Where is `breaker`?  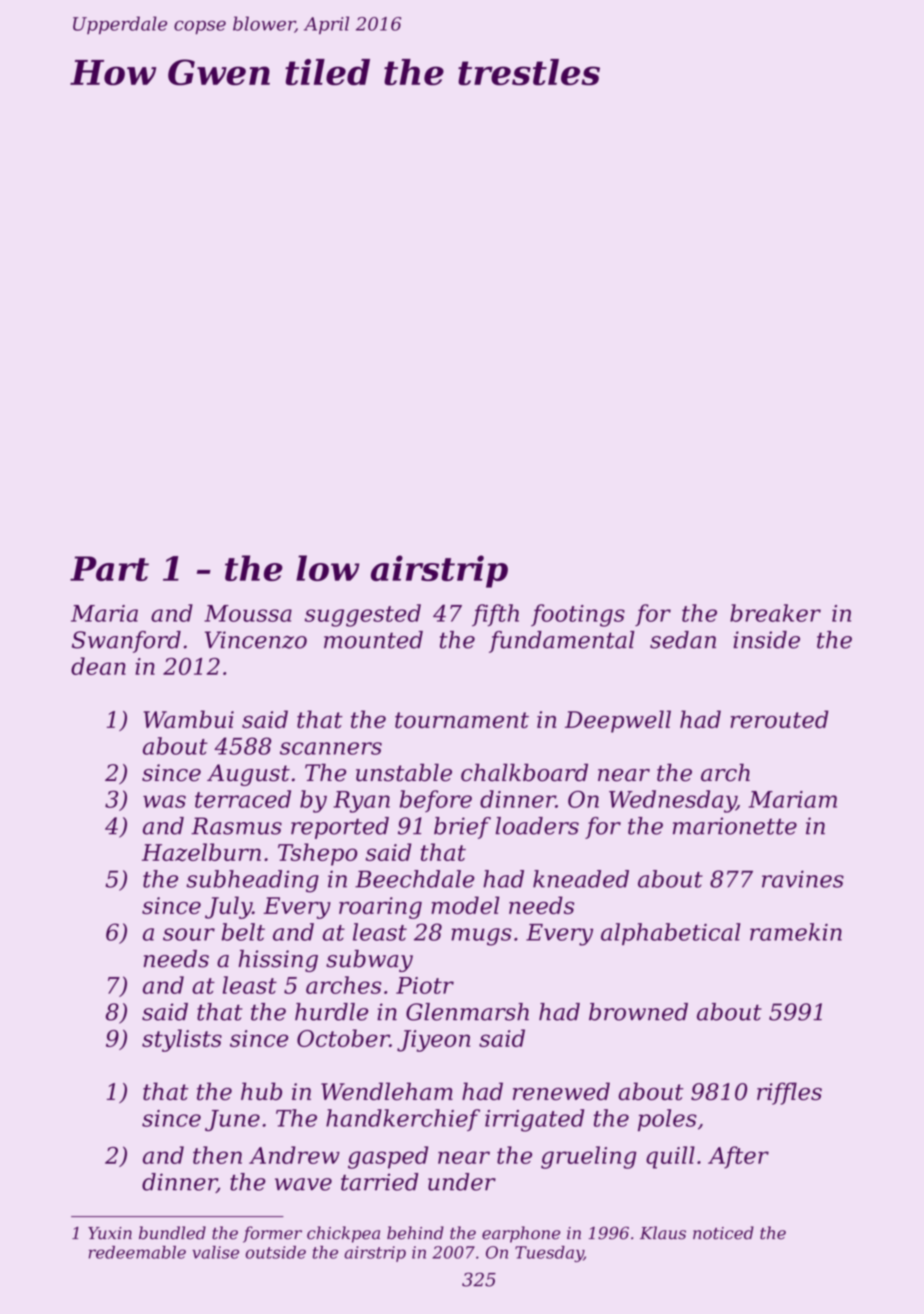
breaker is located at coordinates (775, 613).
